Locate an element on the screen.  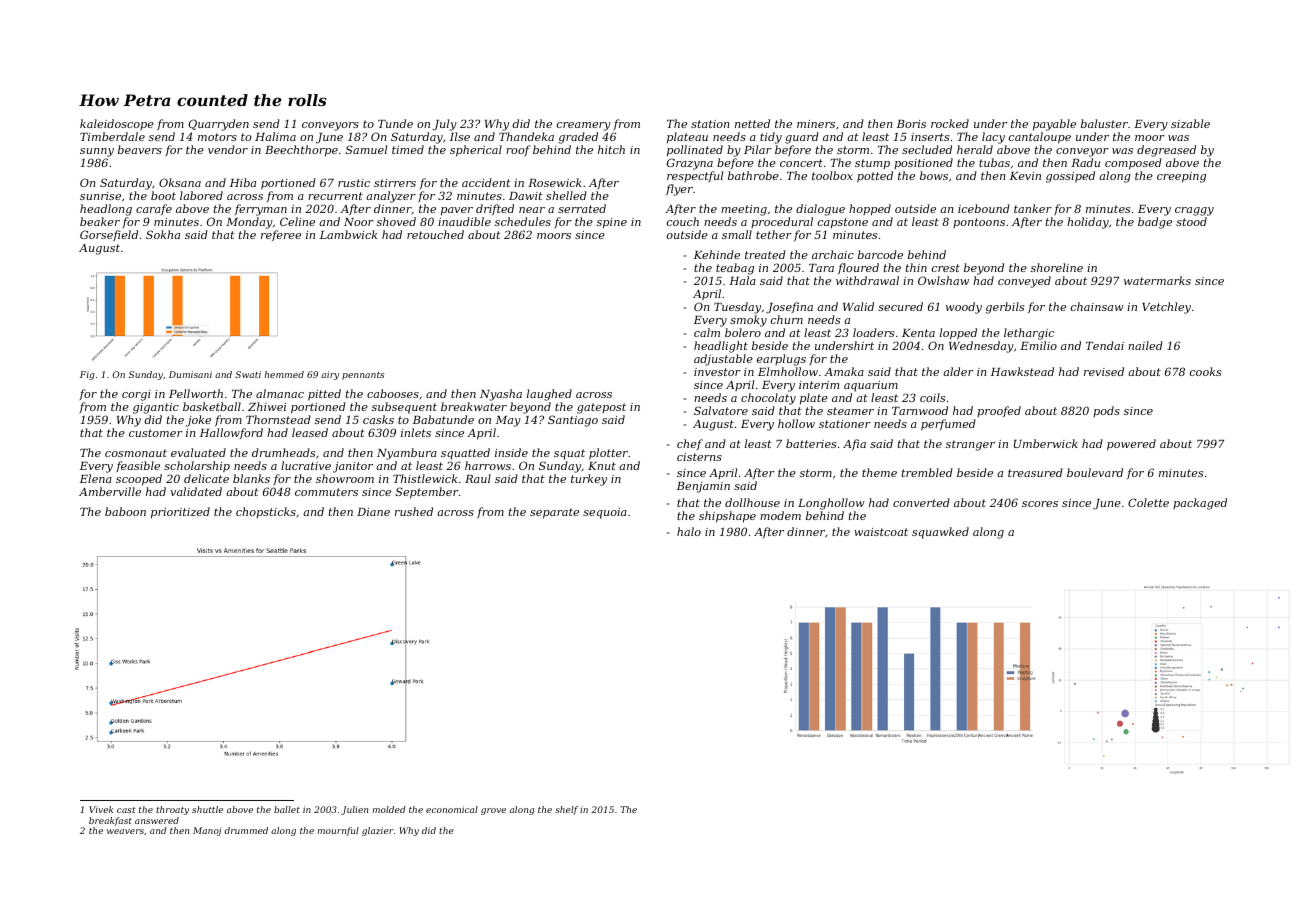
Nyambura is located at coordinates (407, 454).
